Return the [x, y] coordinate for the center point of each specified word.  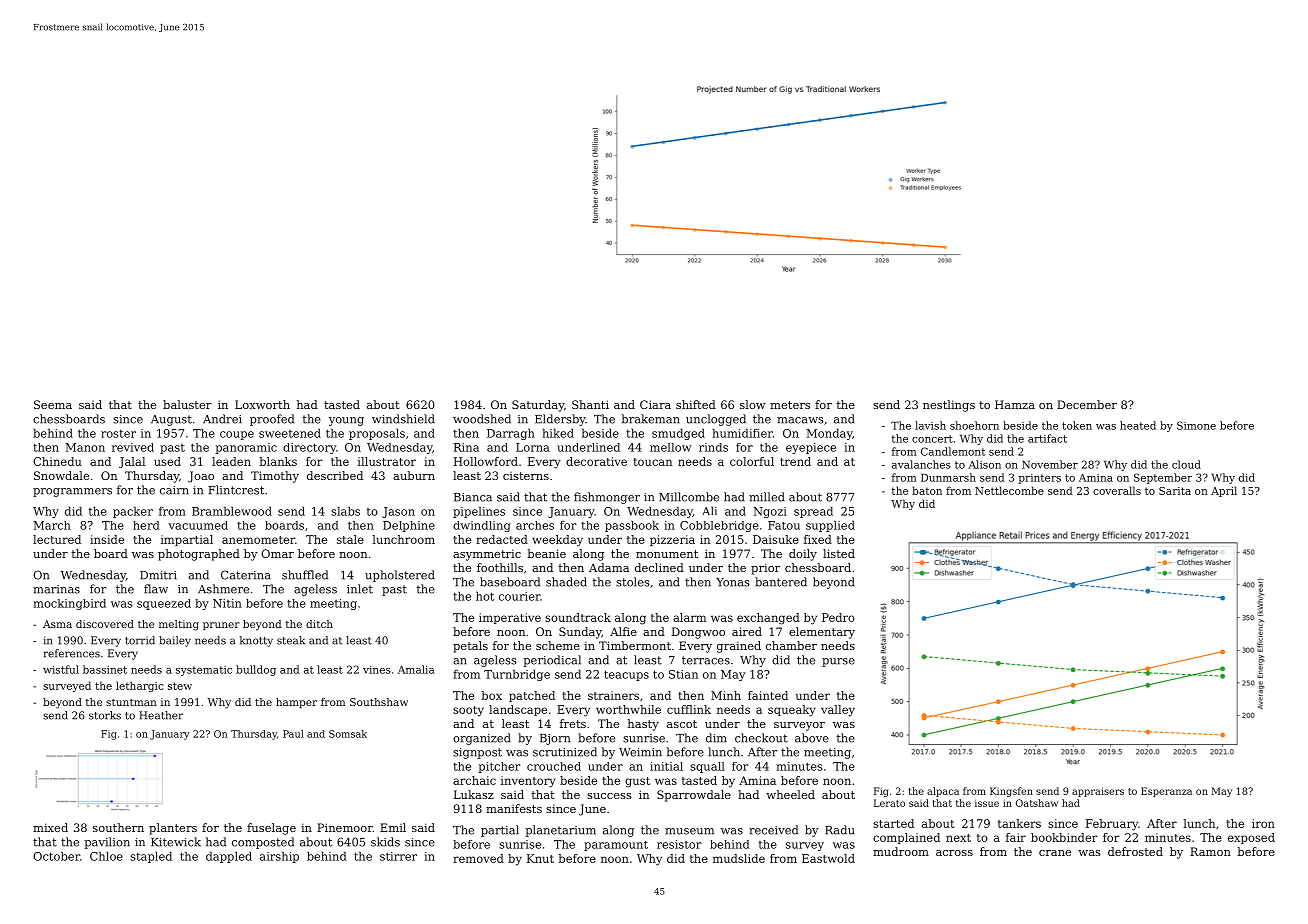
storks [105, 715]
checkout [761, 738]
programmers [72, 492]
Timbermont [635, 645]
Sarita [1175, 491]
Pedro [838, 617]
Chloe [106, 856]
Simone [1196, 425]
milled [767, 497]
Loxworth [262, 404]
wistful [61, 669]
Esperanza [1166, 792]
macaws [800, 420]
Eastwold [828, 858]
